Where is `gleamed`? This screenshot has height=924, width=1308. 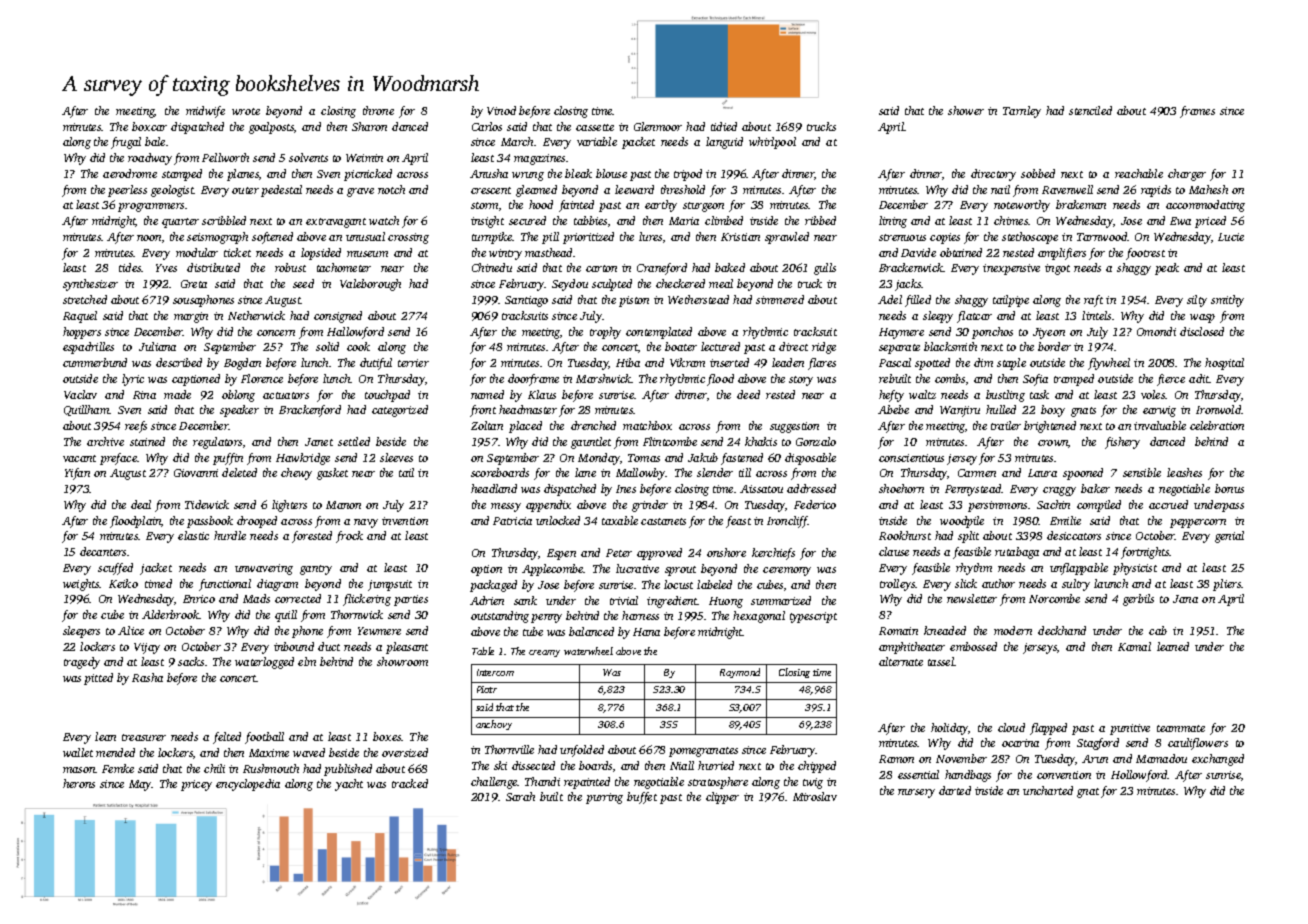
gleamed is located at coordinates (536, 191).
